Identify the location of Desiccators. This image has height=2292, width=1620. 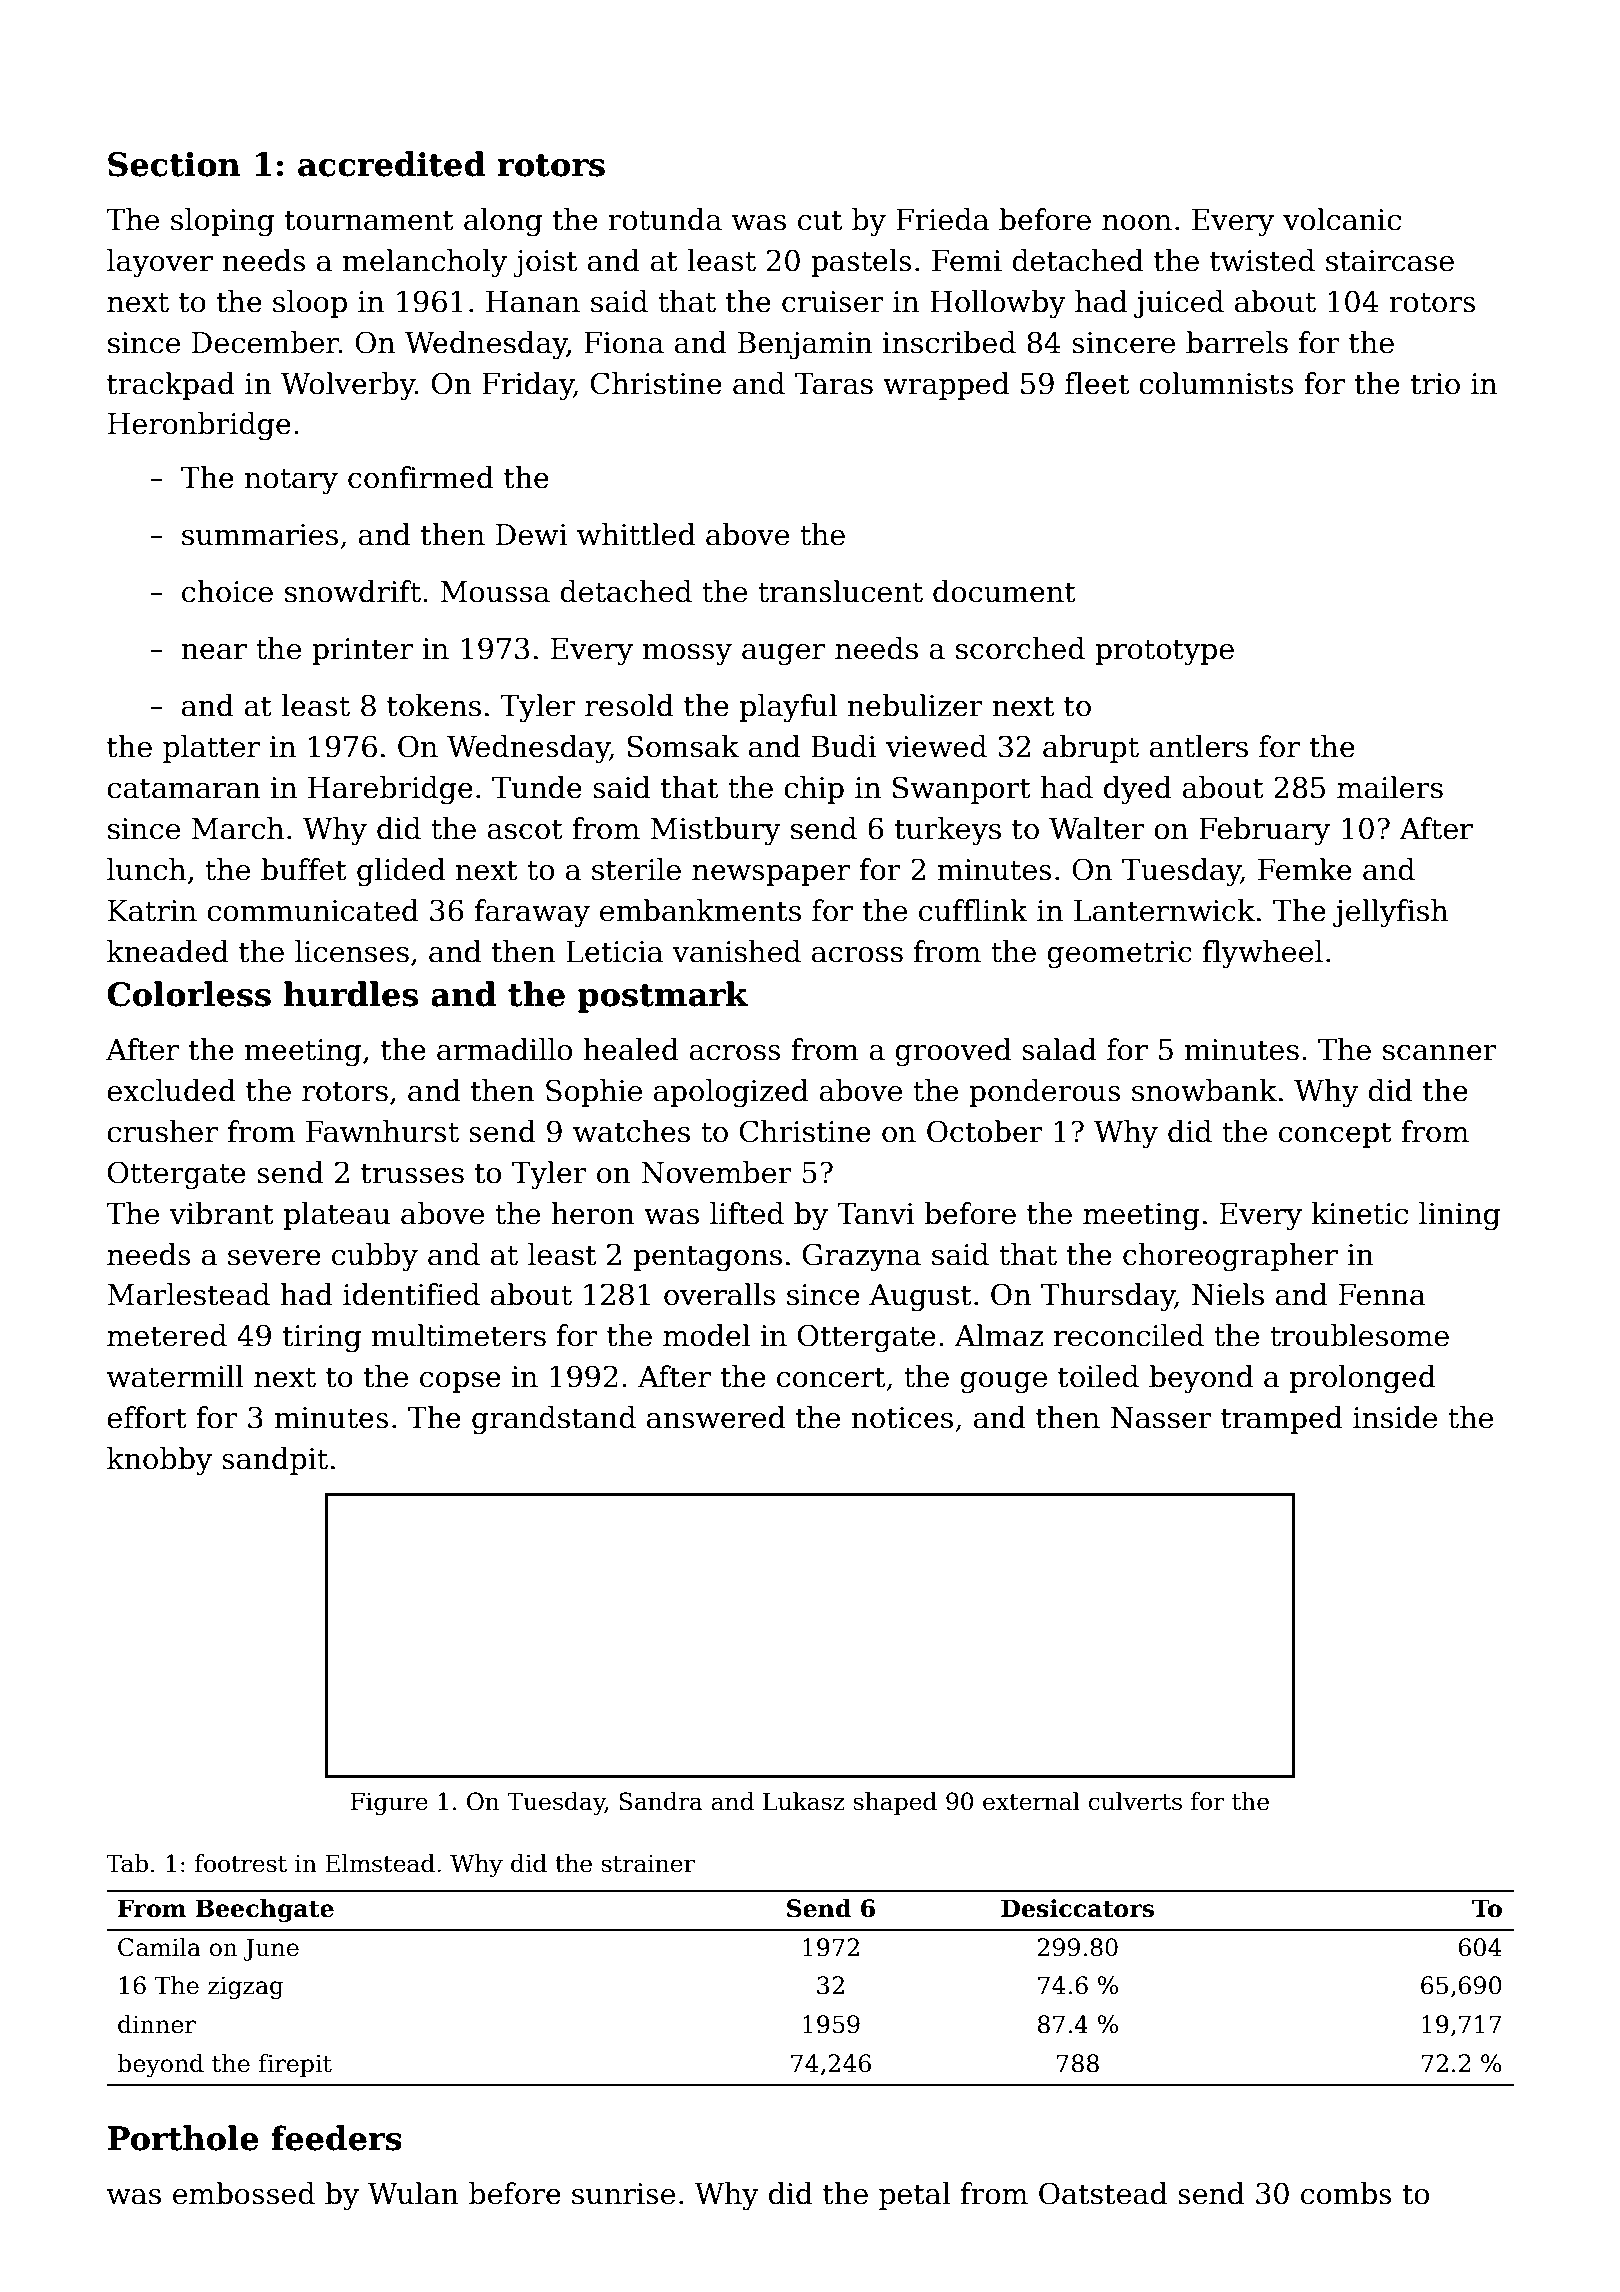
(1077, 1908).
